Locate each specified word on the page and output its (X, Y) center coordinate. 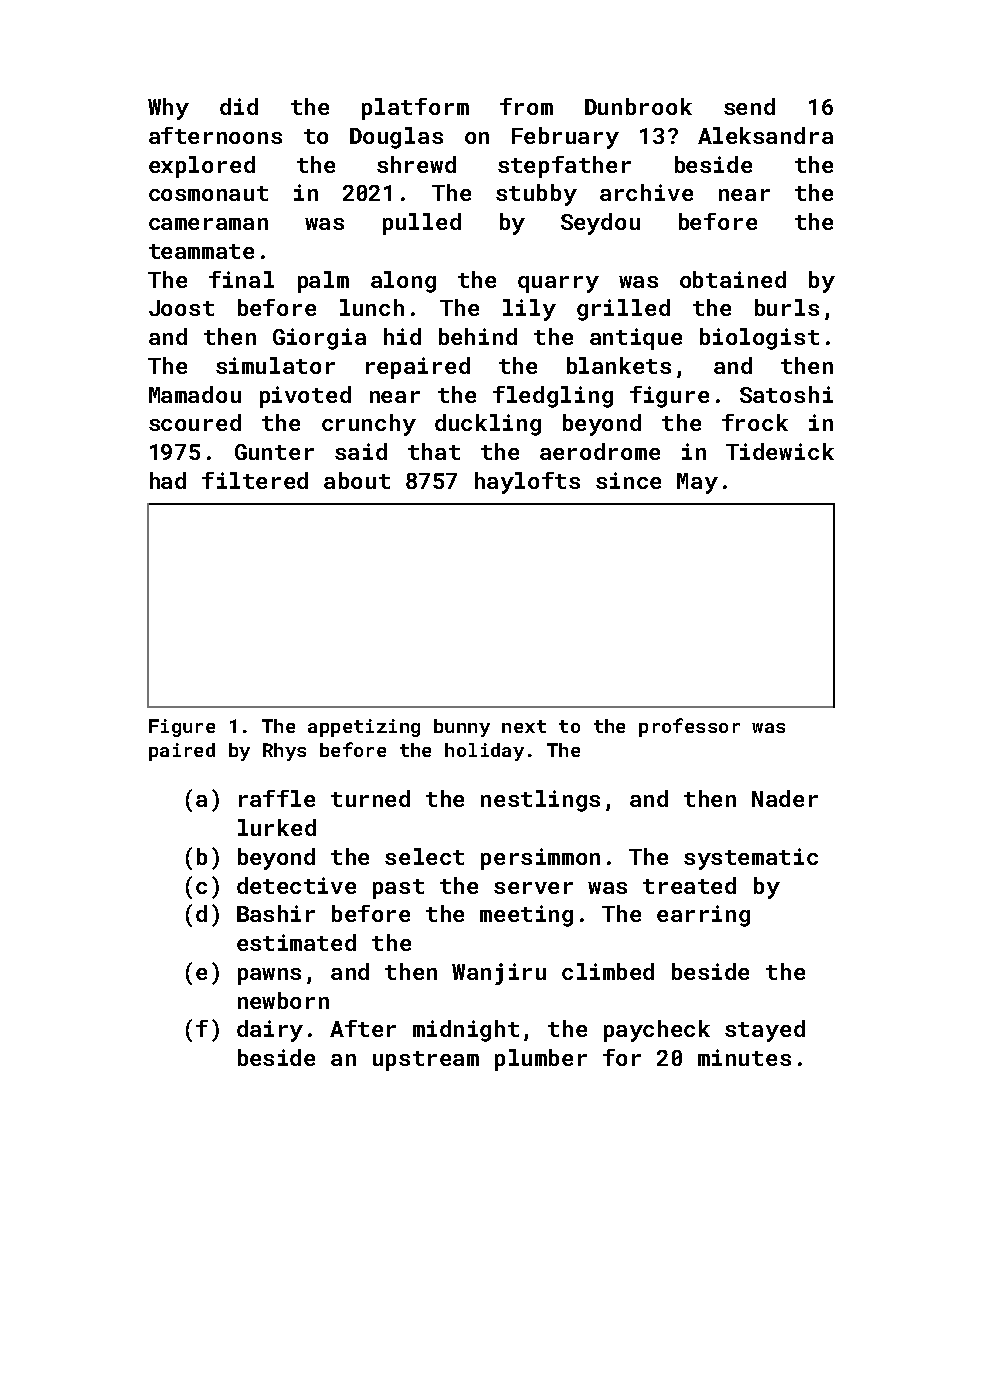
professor (689, 727)
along (403, 282)
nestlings (540, 801)
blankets (619, 365)
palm (323, 282)
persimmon (540, 859)
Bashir (276, 913)
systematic (751, 859)
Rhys (284, 752)
